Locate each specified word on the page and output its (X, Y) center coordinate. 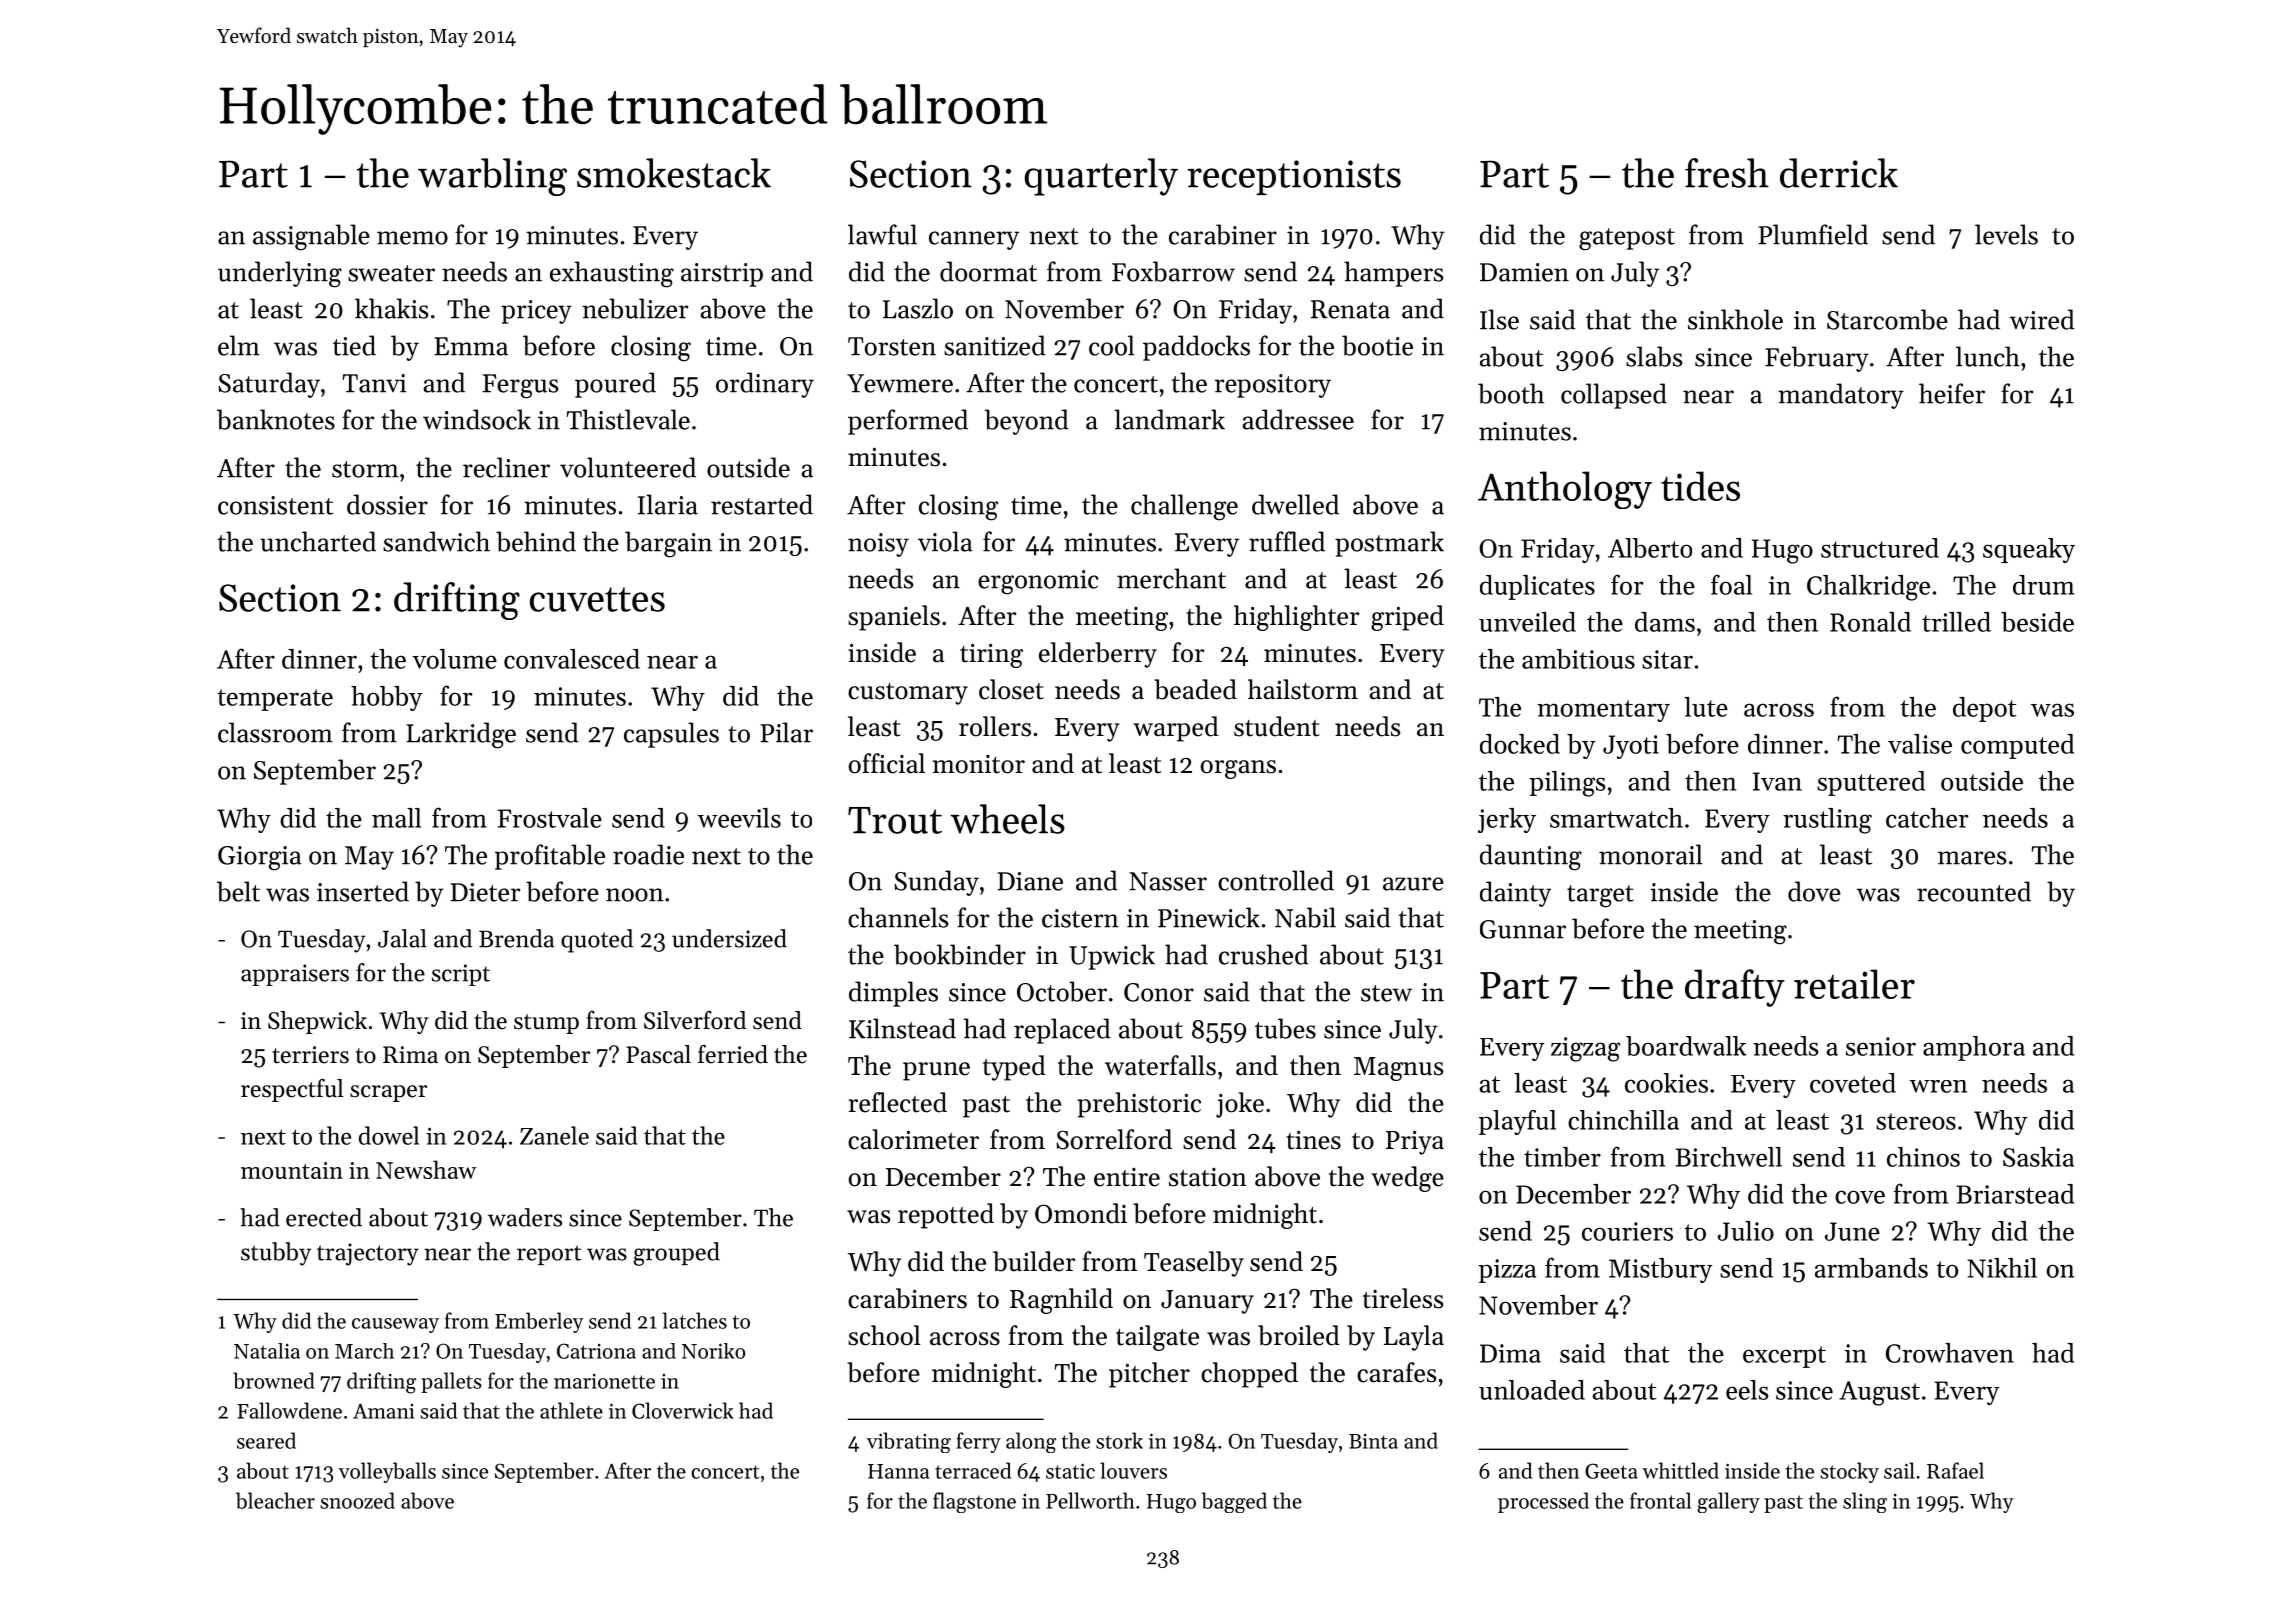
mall (396, 818)
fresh (1727, 173)
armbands (1871, 1268)
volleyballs (387, 1472)
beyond (1027, 422)
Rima (410, 1054)
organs (1238, 769)
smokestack (674, 173)
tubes (1285, 1028)
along (1031, 1442)
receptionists (1294, 177)
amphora (1974, 1048)
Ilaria (668, 504)
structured (1880, 548)
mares (1972, 858)
